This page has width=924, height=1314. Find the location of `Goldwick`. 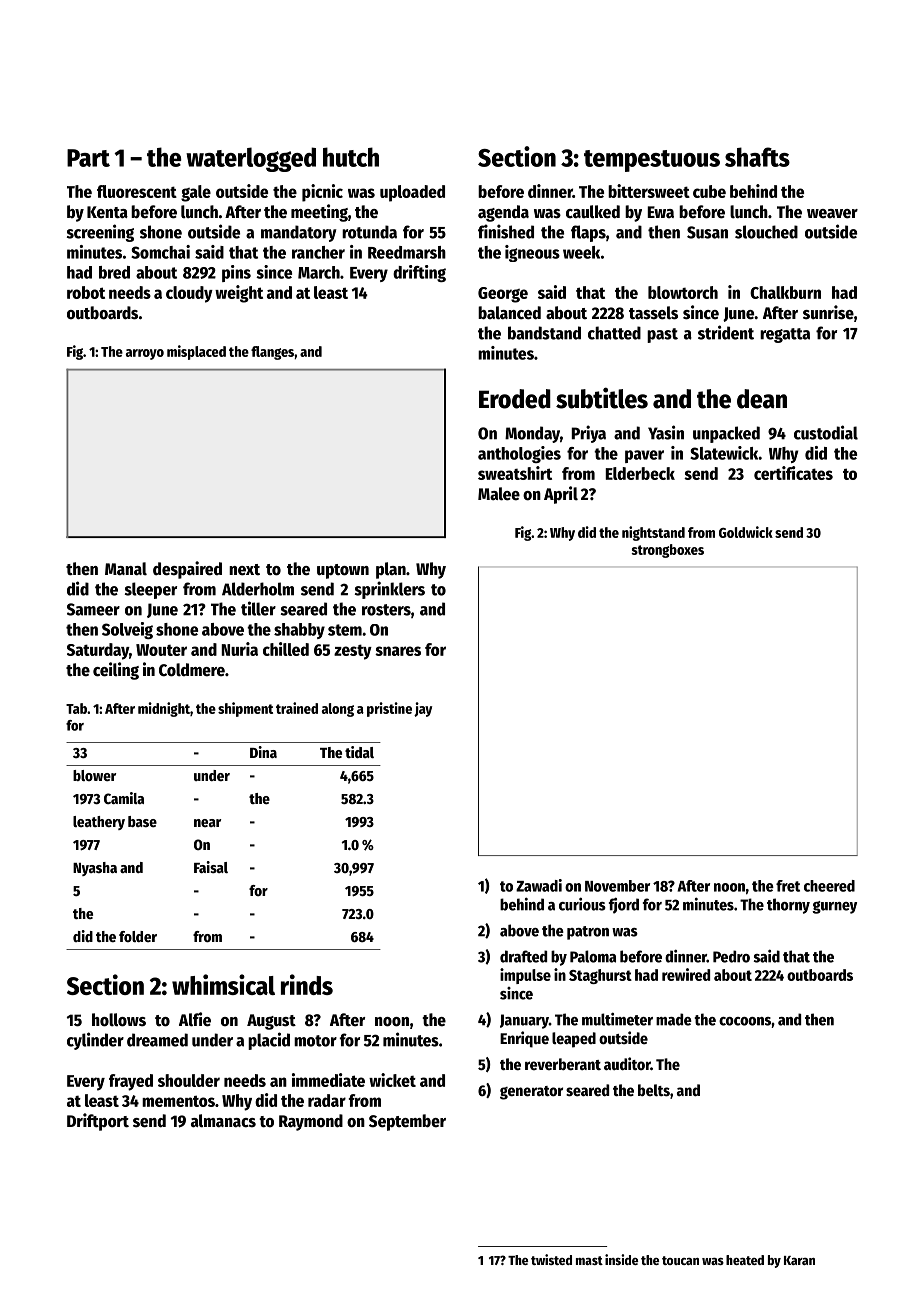

Goldwick is located at coordinates (746, 532).
